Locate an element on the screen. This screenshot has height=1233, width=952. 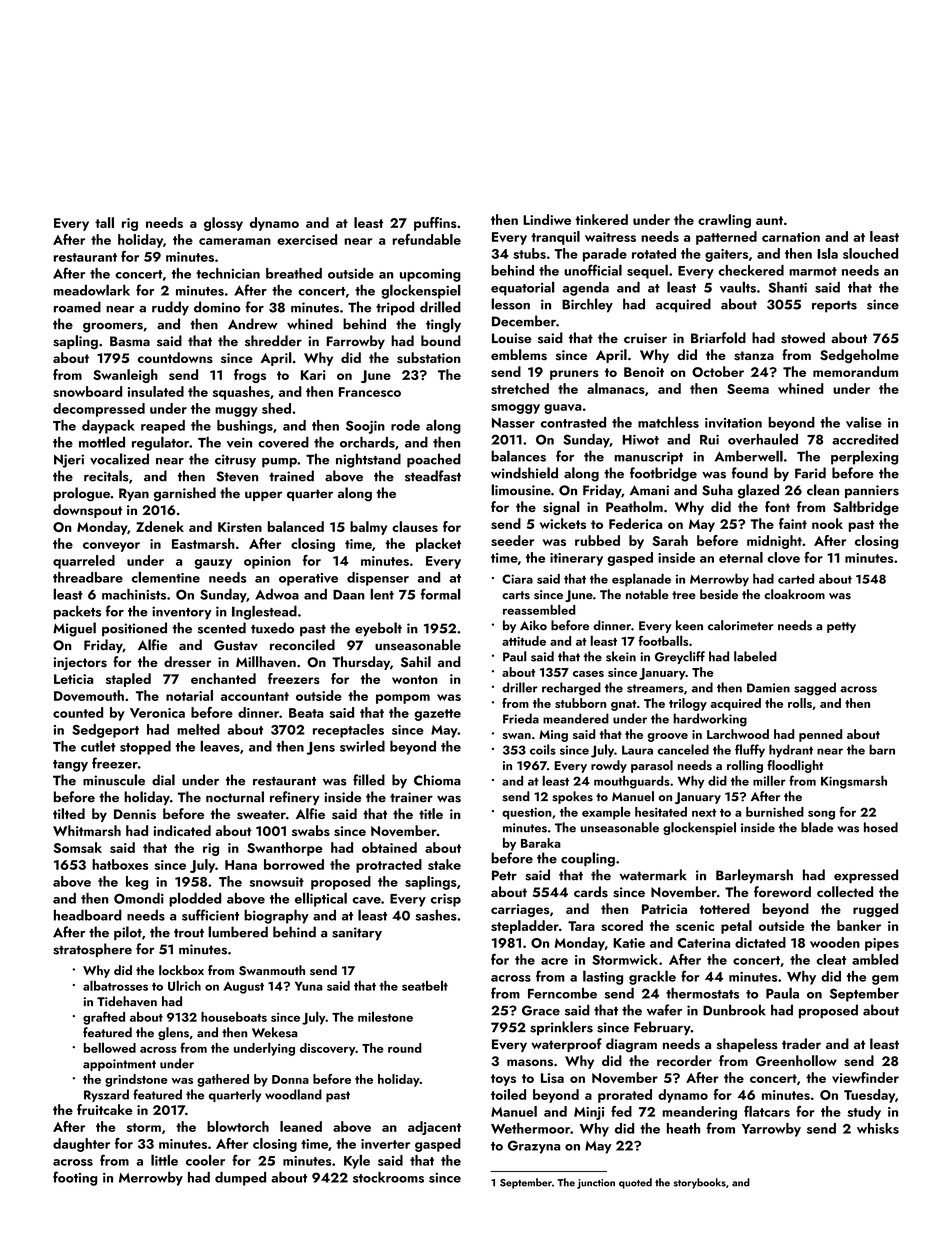
threadbare is located at coordinates (88, 577).
